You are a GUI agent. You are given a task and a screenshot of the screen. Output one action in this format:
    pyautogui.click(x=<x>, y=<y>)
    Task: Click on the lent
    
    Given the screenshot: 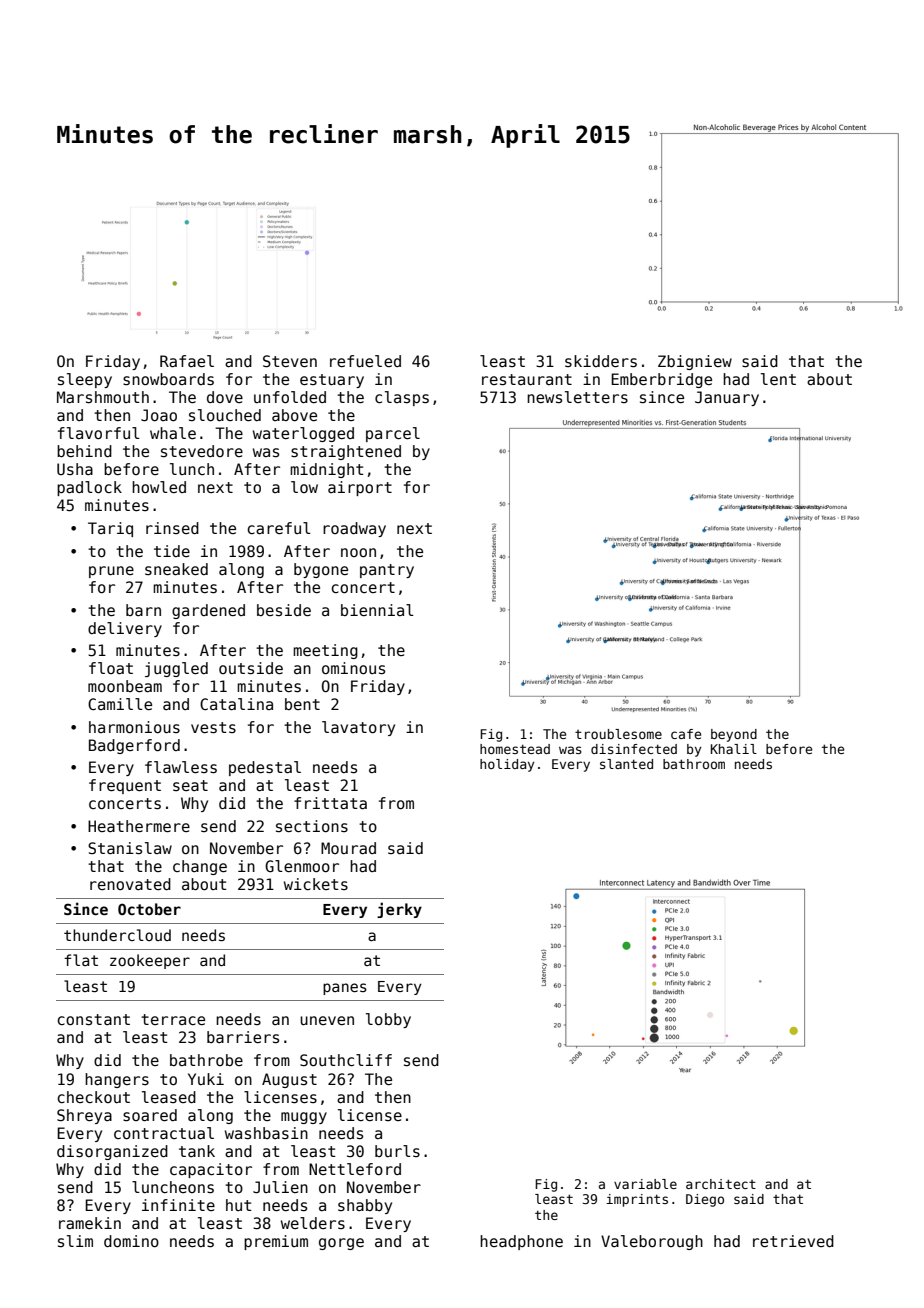 What is the action you would take?
    pyautogui.click(x=778, y=379)
